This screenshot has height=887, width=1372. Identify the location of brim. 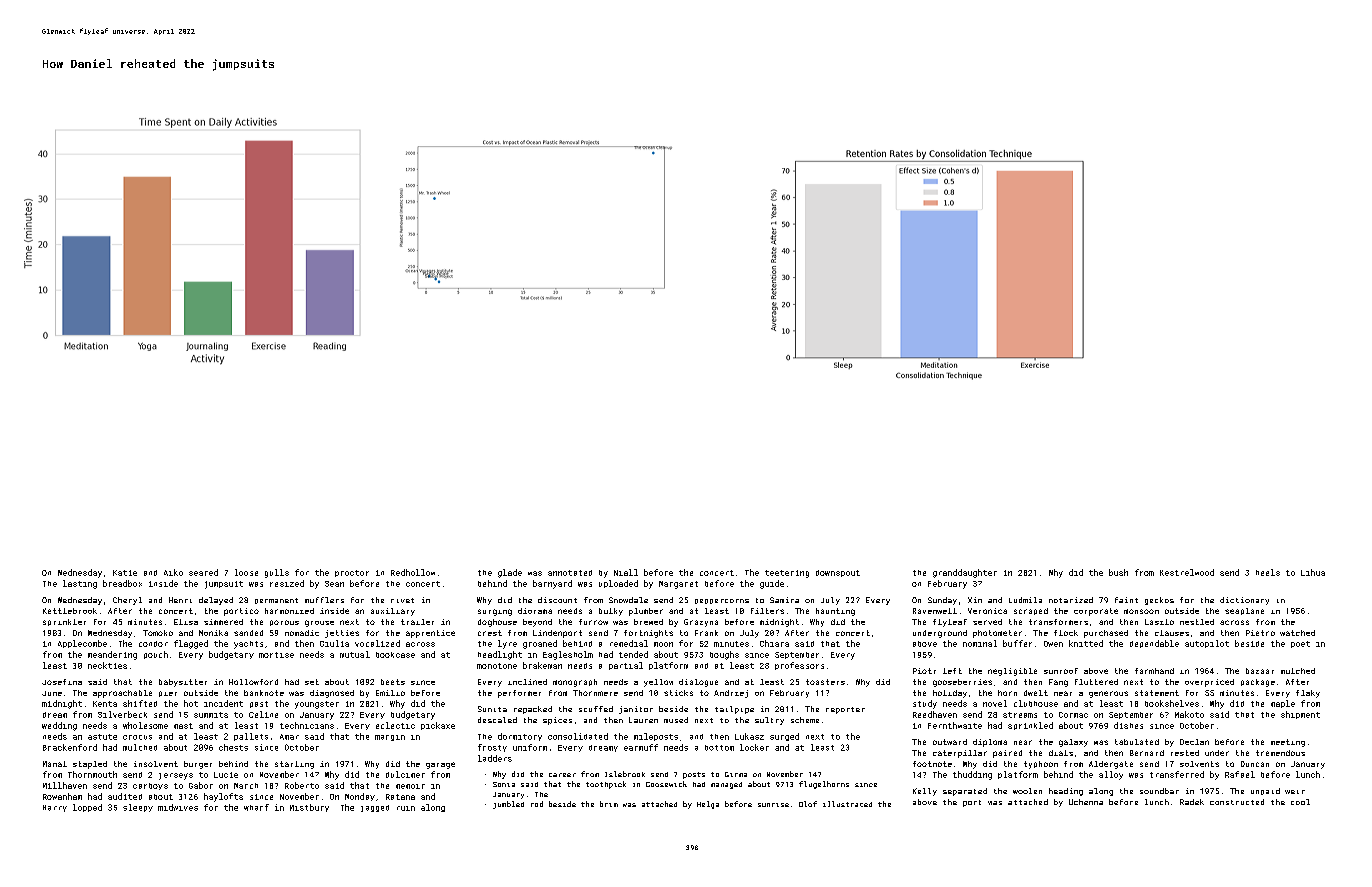
(609, 804).
